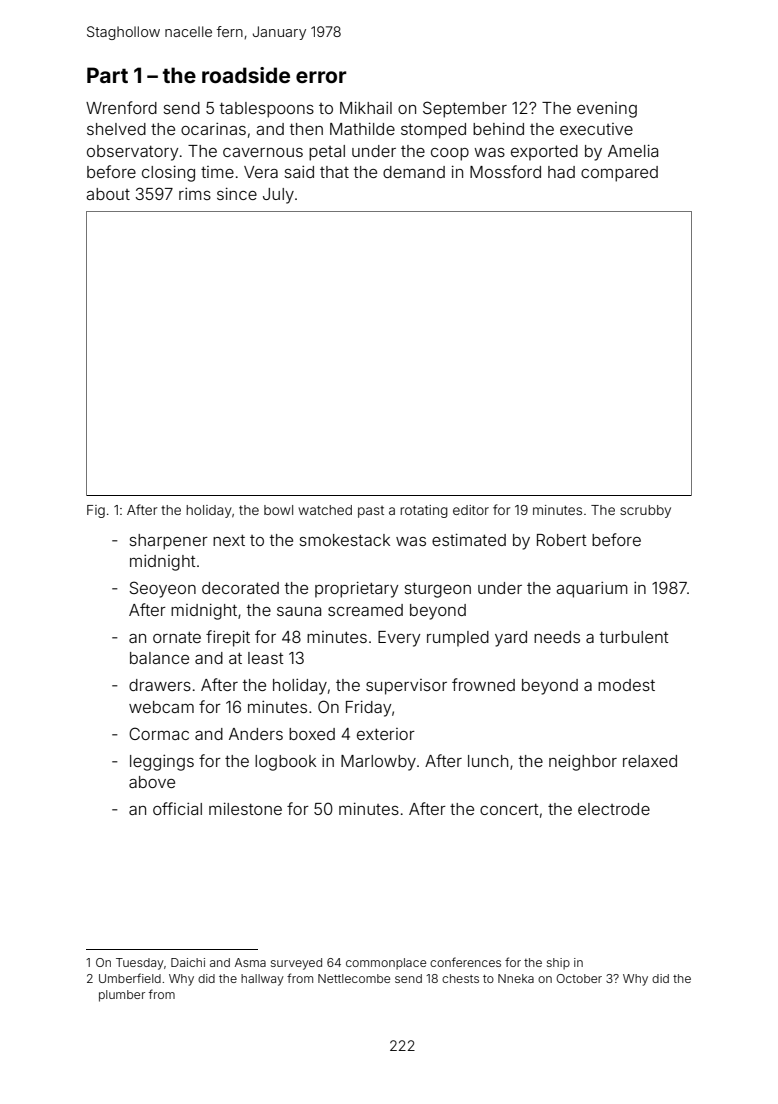 The height and width of the image is (1104, 778). Describe the element at coordinates (325, 510) in the image. I see `watched` at that location.
